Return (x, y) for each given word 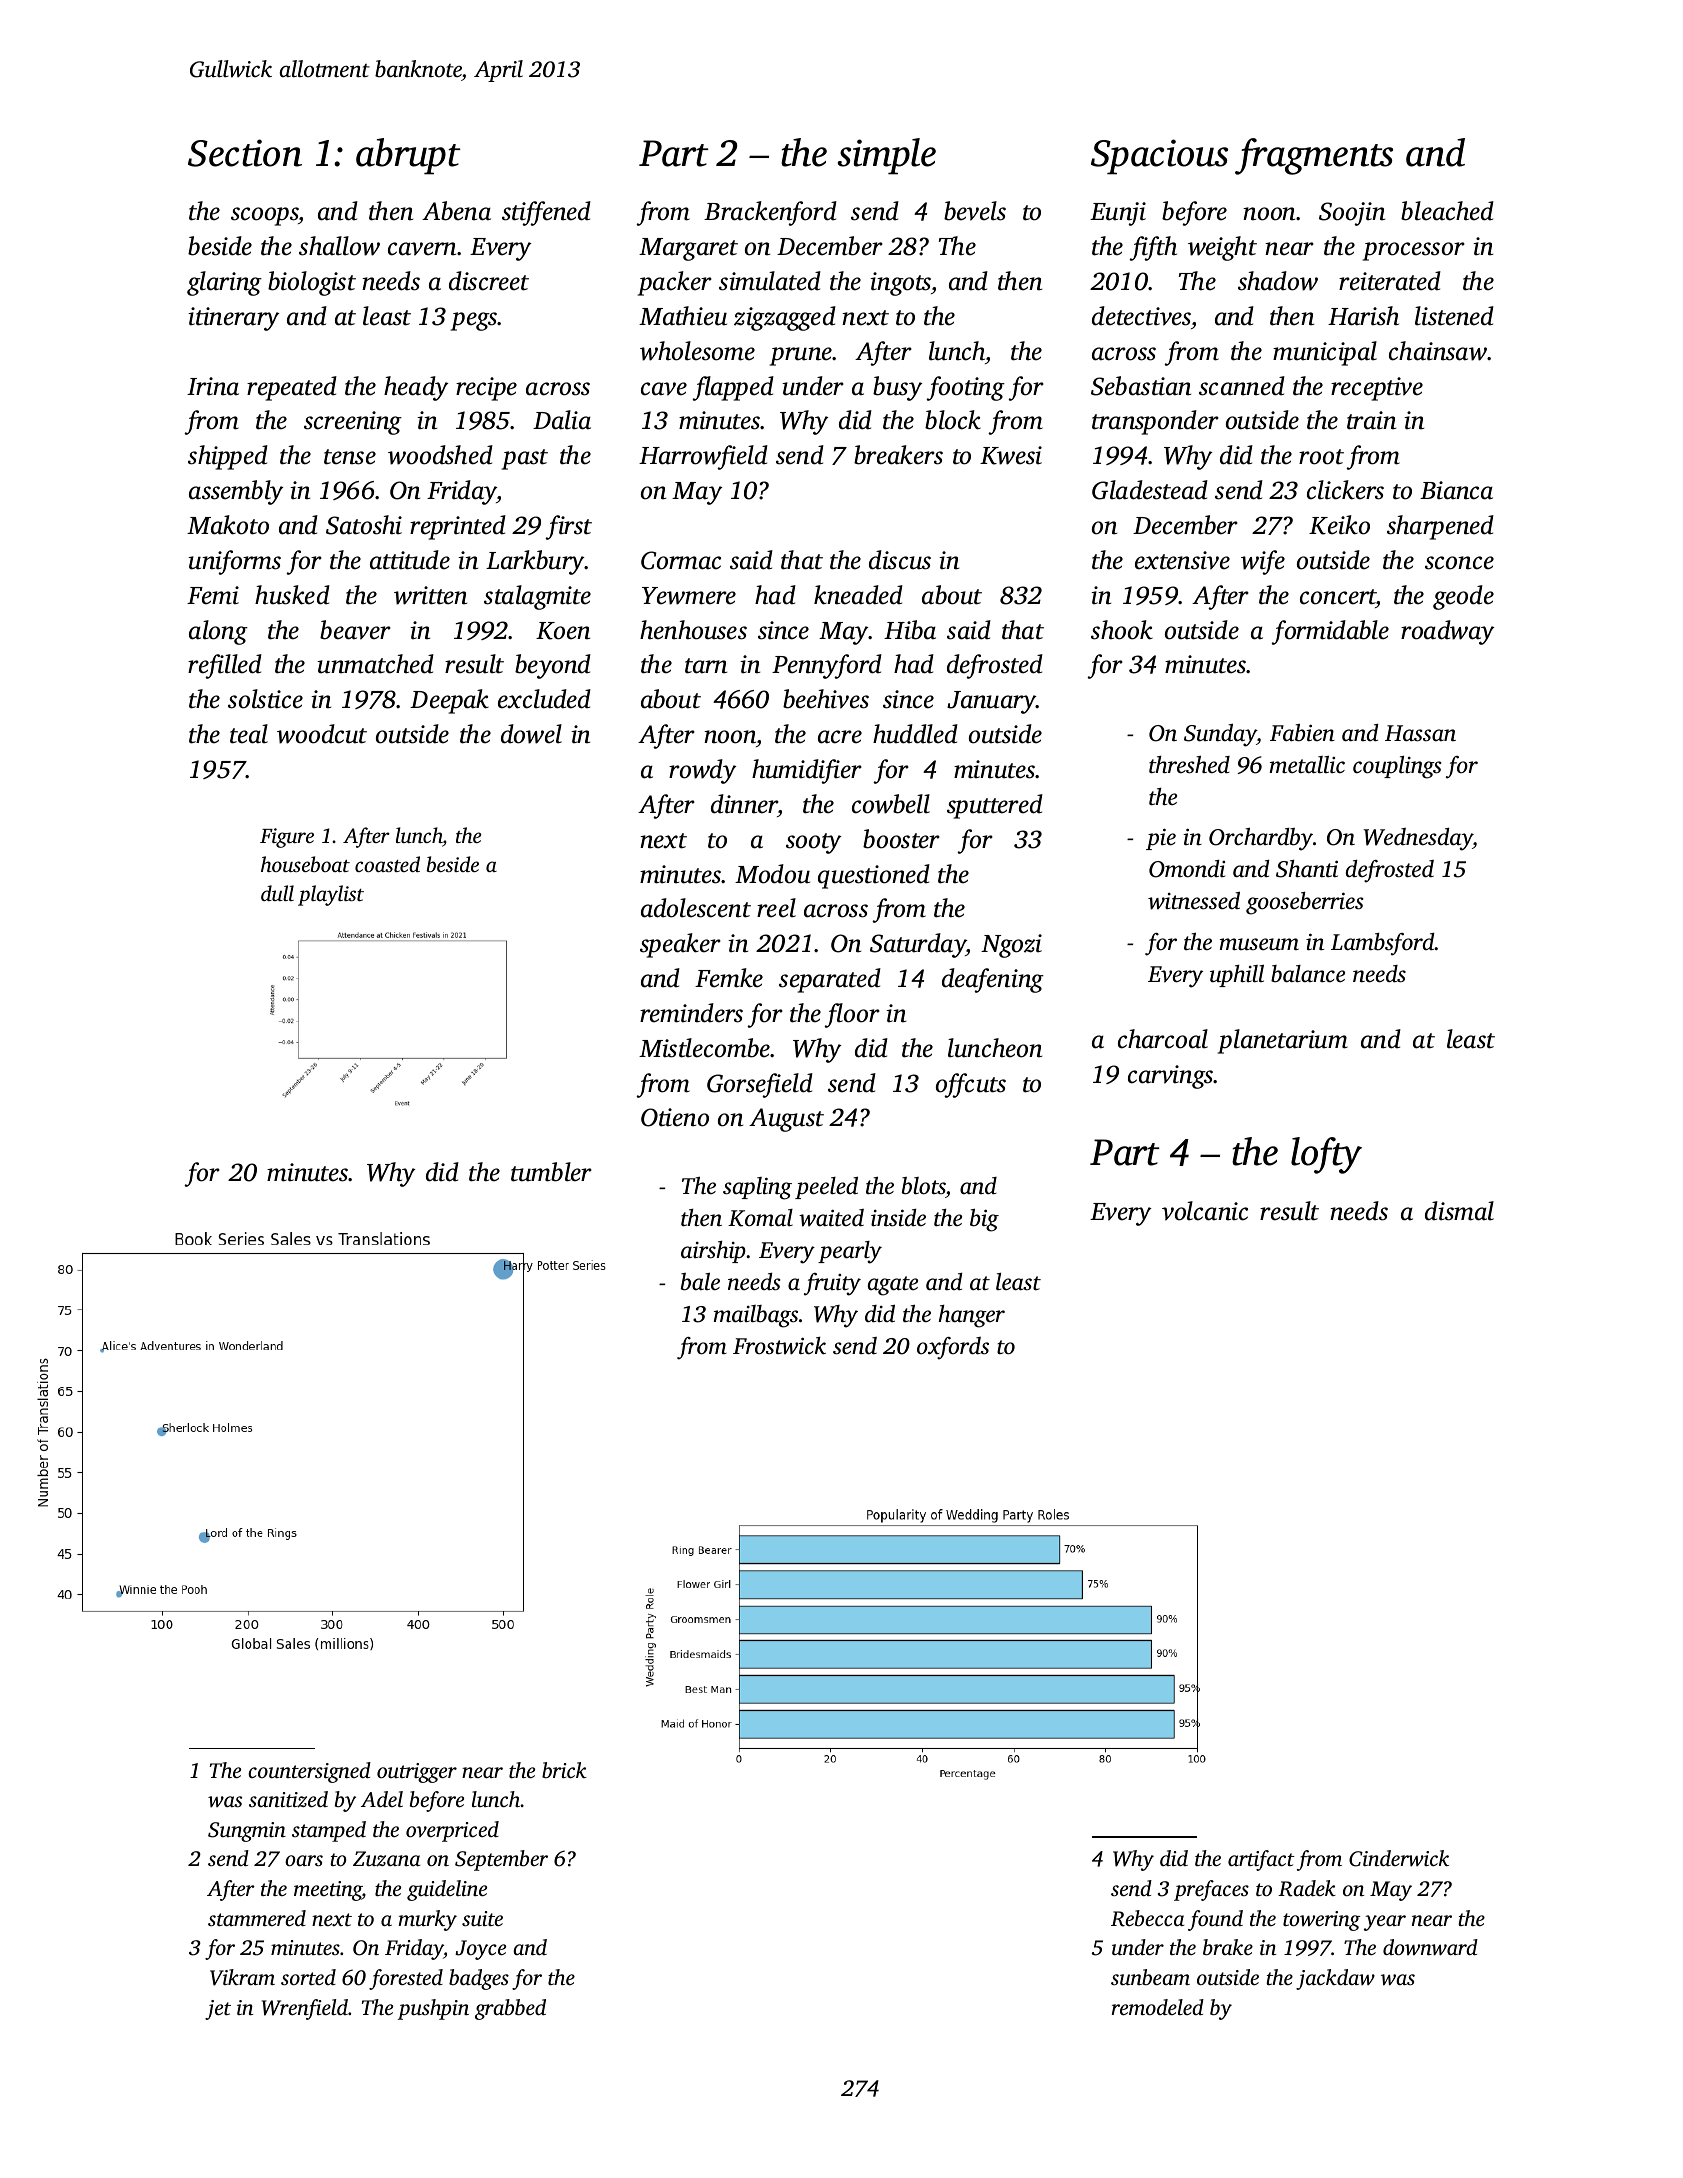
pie (1161, 839)
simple (887, 156)
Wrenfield (305, 2009)
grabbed (510, 2009)
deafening (993, 980)
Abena (456, 211)
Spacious (1159, 157)
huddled (915, 734)
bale (700, 1282)
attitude (410, 560)
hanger (972, 1316)
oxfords (953, 1348)
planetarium (1283, 1041)
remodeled (1158, 2007)
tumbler (551, 1172)
